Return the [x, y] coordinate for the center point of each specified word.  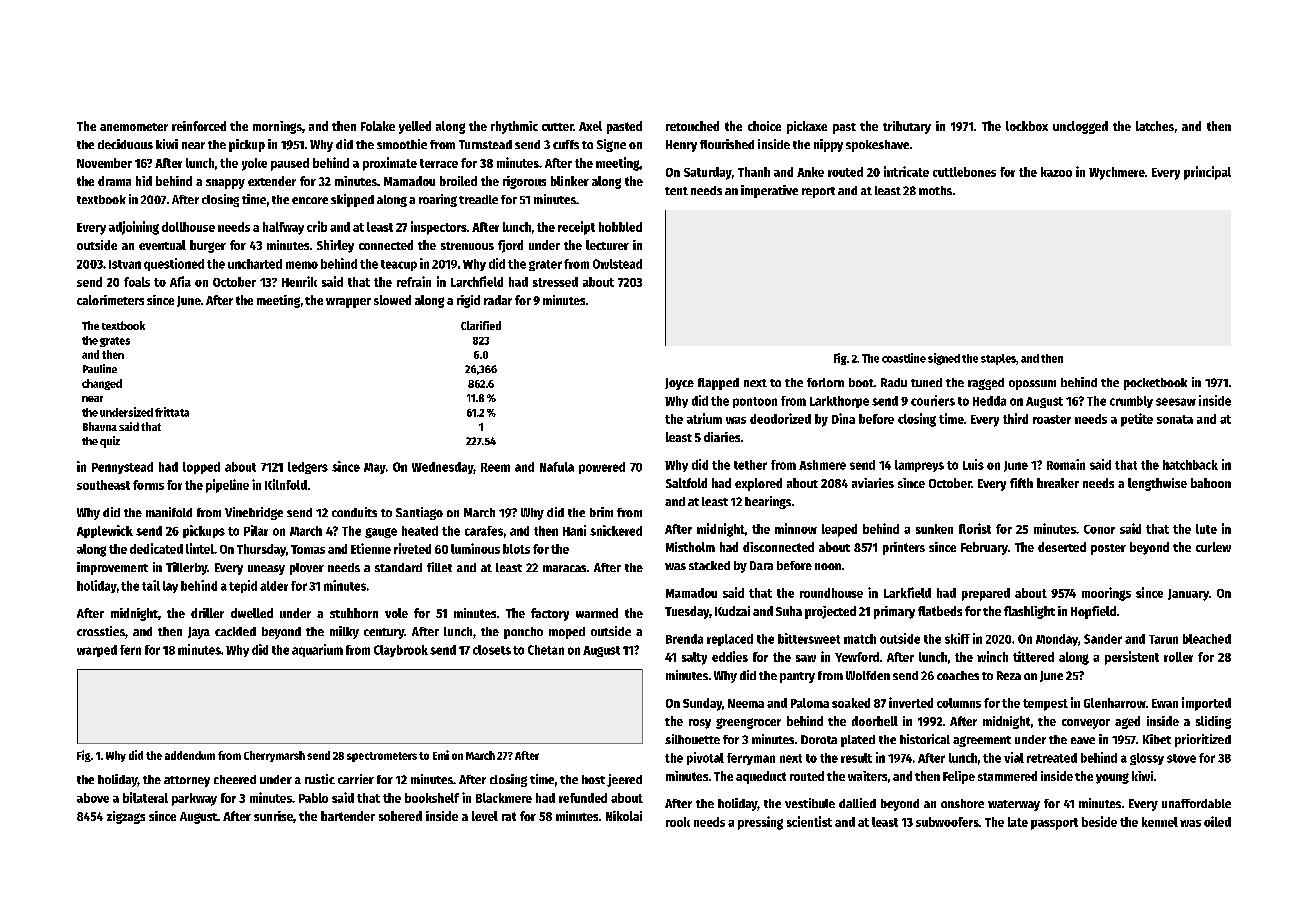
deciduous [125, 144]
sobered [400, 816]
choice [764, 126]
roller [1178, 657]
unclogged [1080, 127]
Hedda [989, 401]
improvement [112, 568]
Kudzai [732, 611]
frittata [172, 412]
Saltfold [686, 483]
